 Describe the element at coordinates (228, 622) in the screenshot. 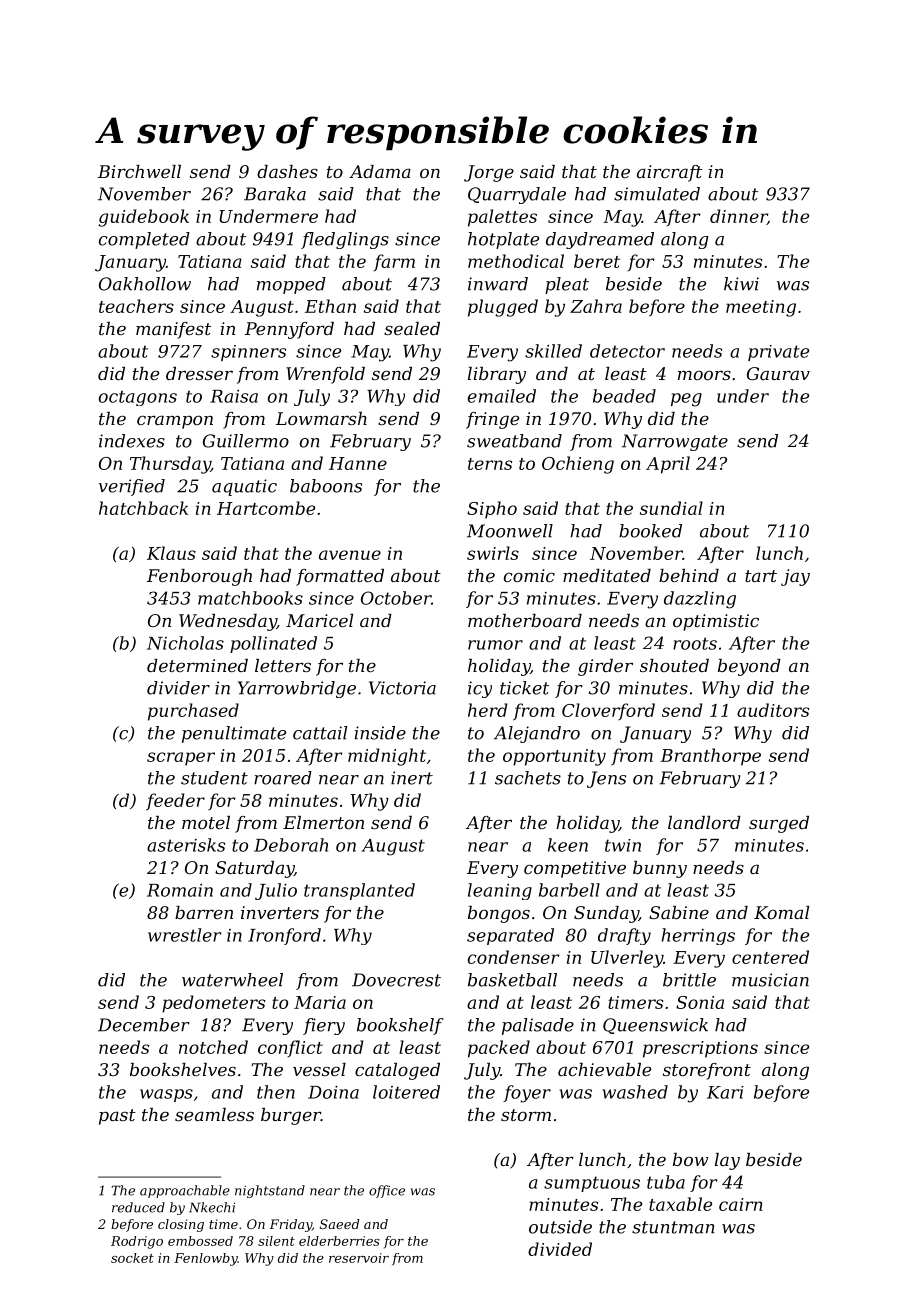

I see `Wednesday` at that location.
